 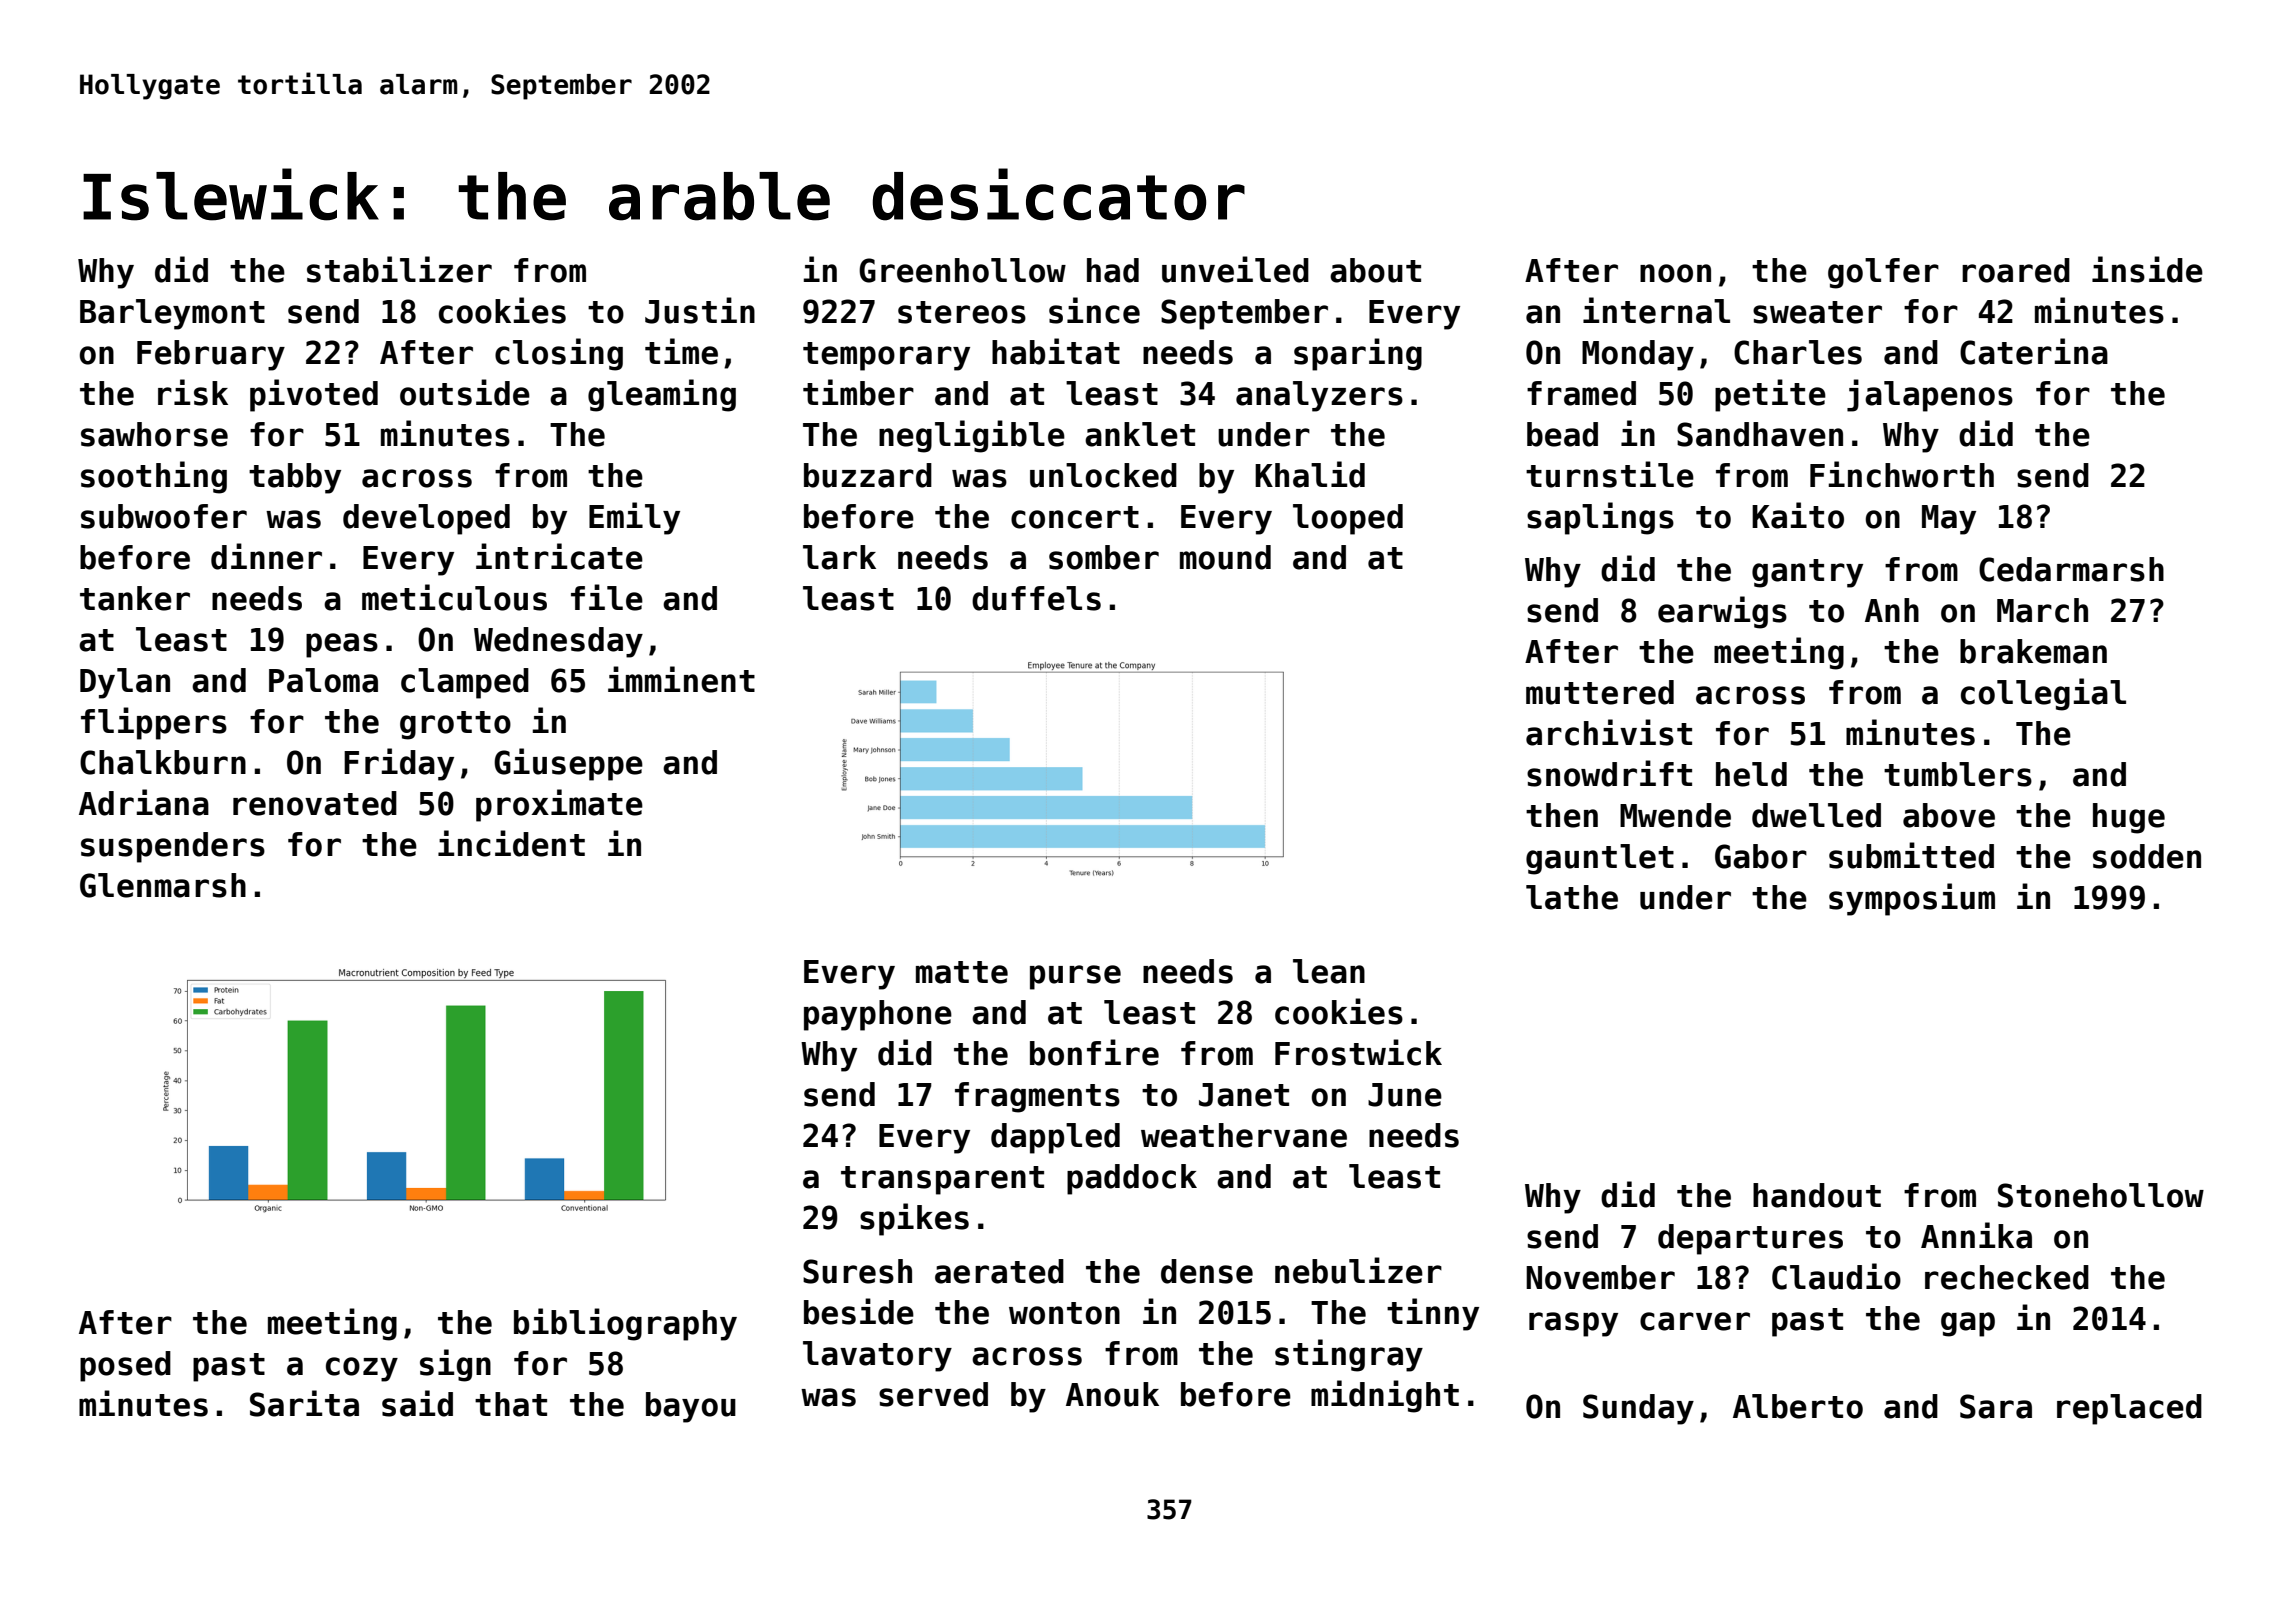 I want to click on golfer, so click(x=1883, y=273).
